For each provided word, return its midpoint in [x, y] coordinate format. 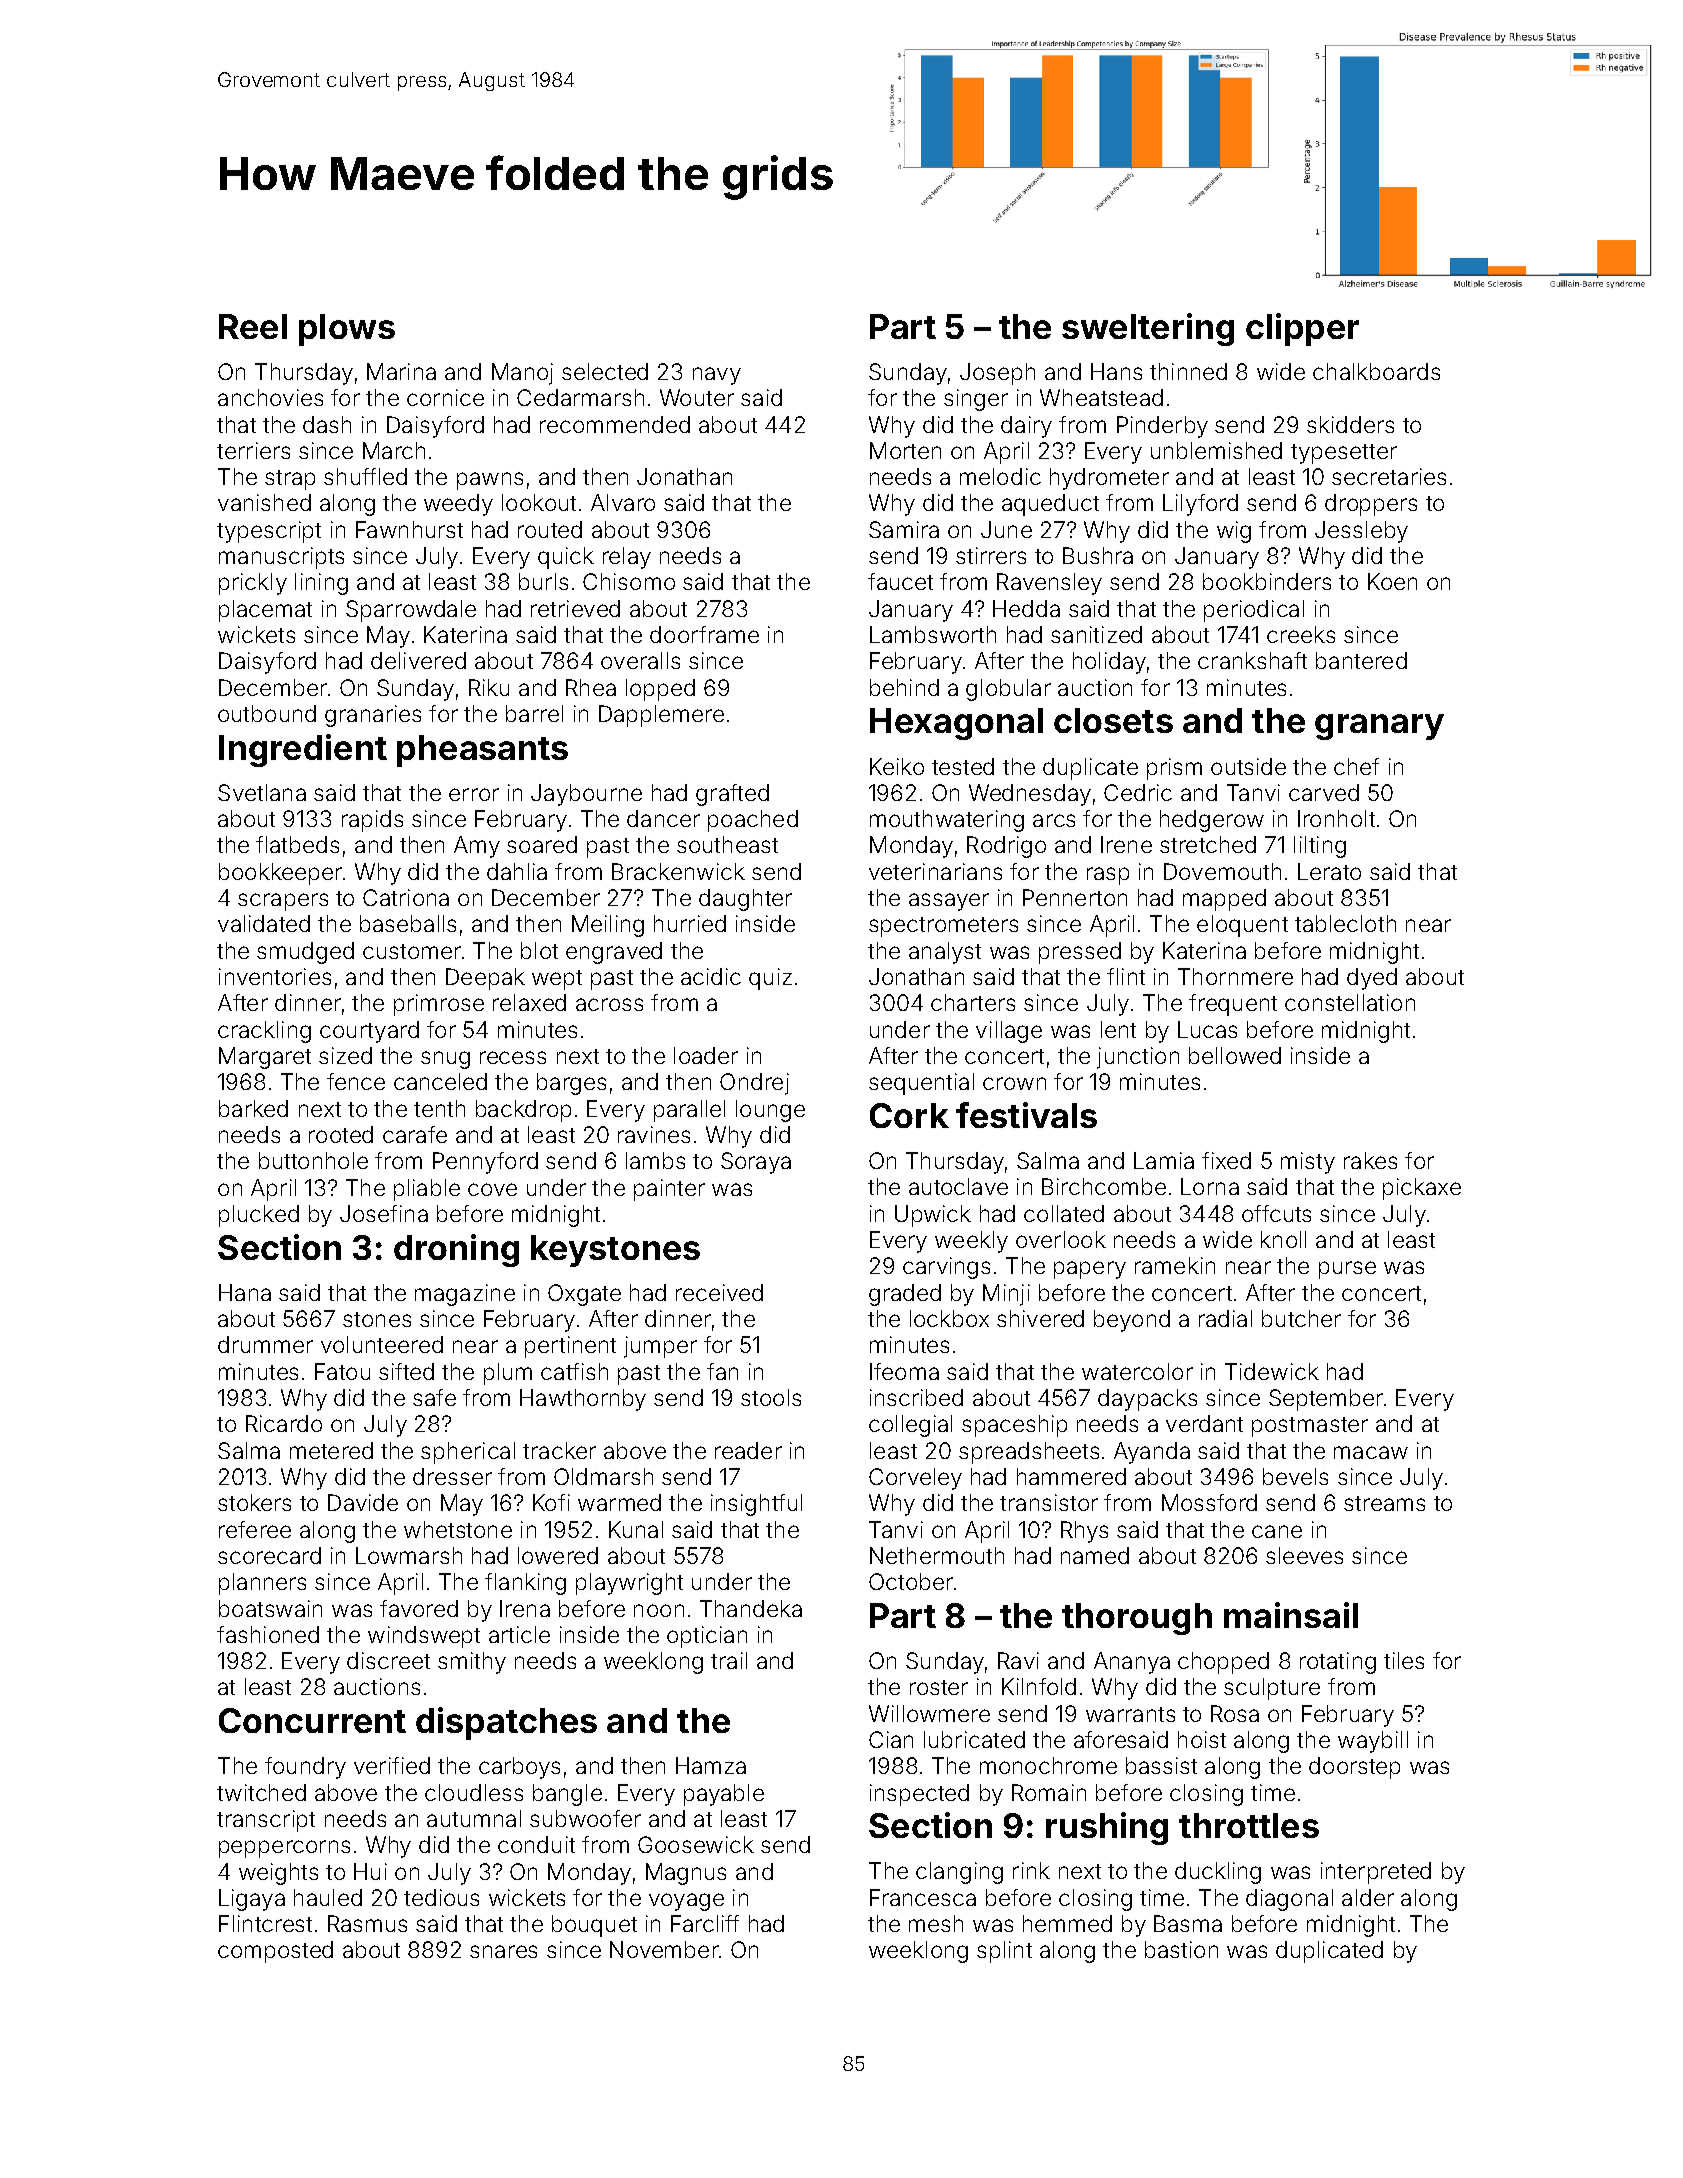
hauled [328, 1897]
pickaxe [1422, 1189]
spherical [468, 1453]
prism [1174, 769]
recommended [615, 424]
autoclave [958, 1186]
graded [905, 1295]
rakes [1370, 1160]
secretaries [1389, 476]
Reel [253, 326]
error [474, 794]
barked [253, 1108]
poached [753, 821]
